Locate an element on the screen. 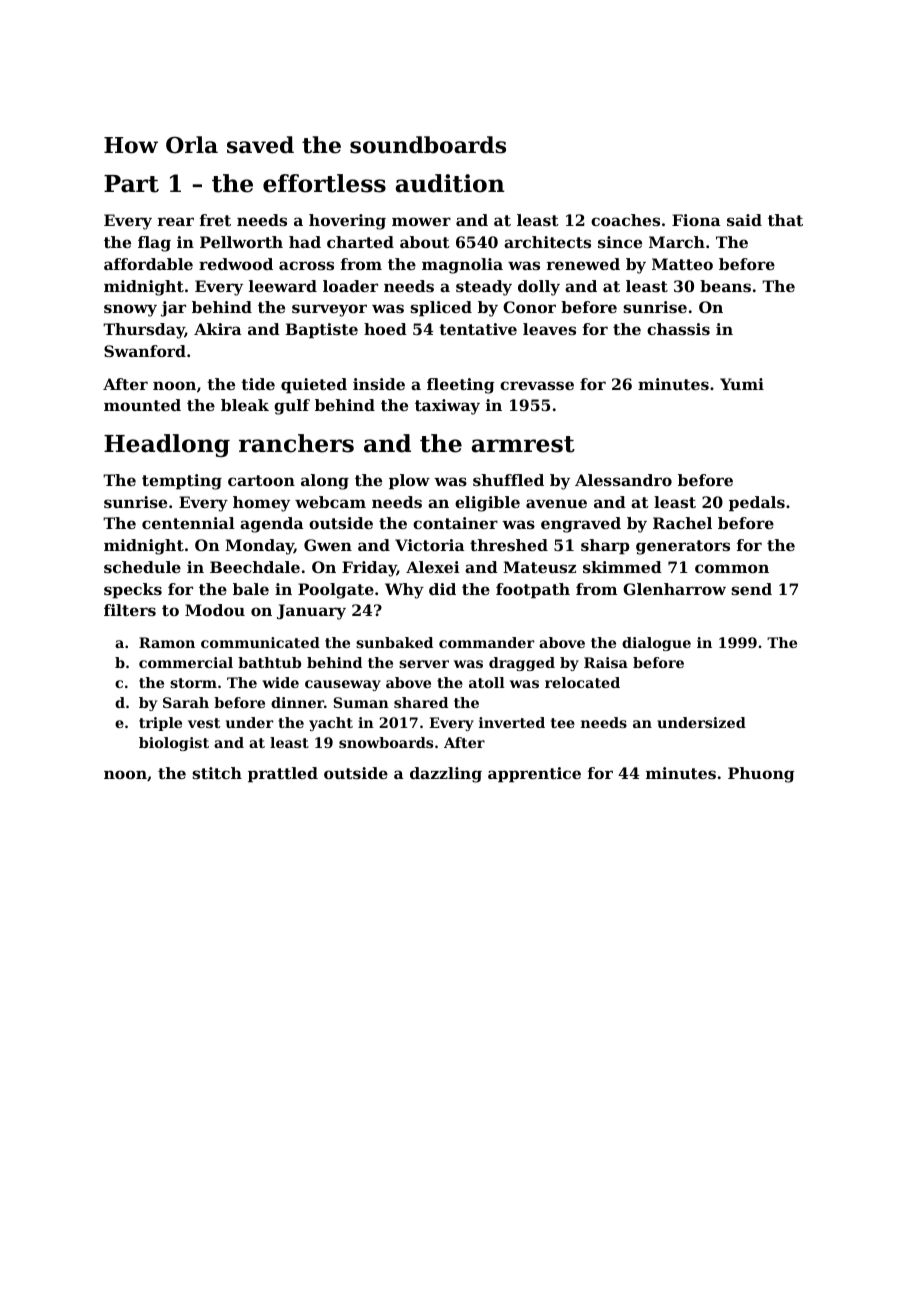 The image size is (908, 1316). shuffled is located at coordinates (508, 480).
